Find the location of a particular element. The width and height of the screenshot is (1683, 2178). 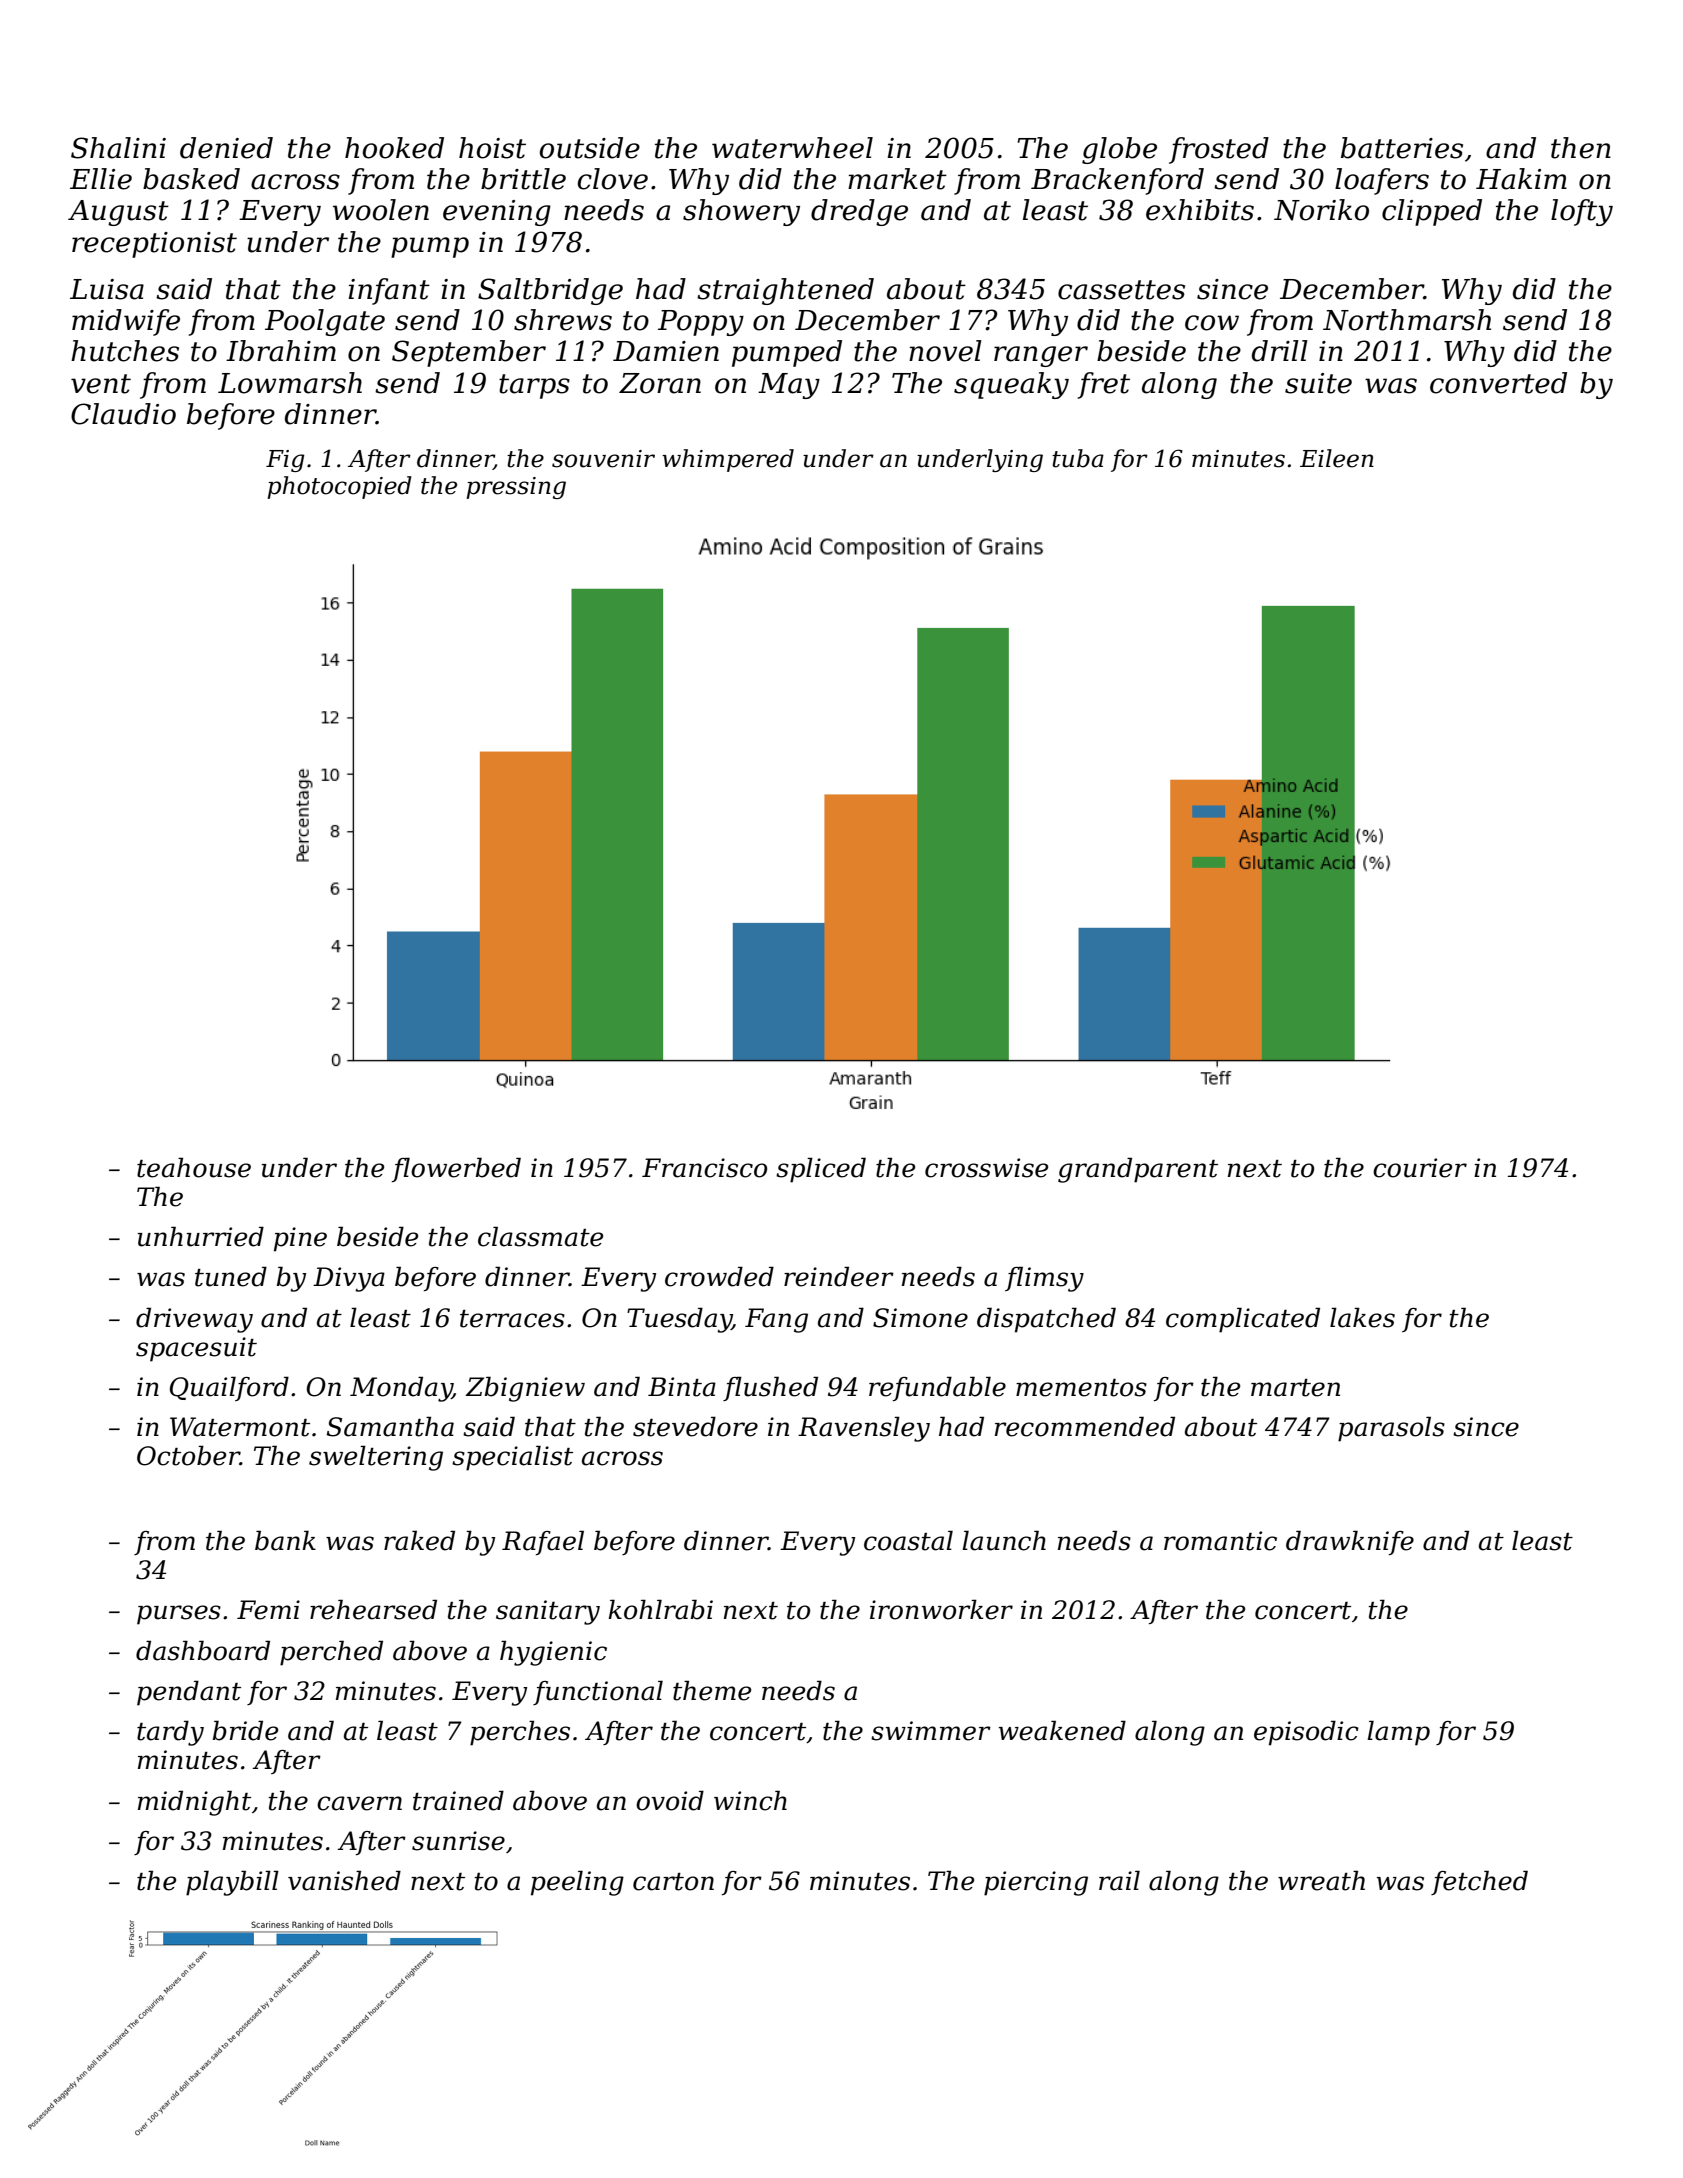

bank is located at coordinates (285, 1540).
